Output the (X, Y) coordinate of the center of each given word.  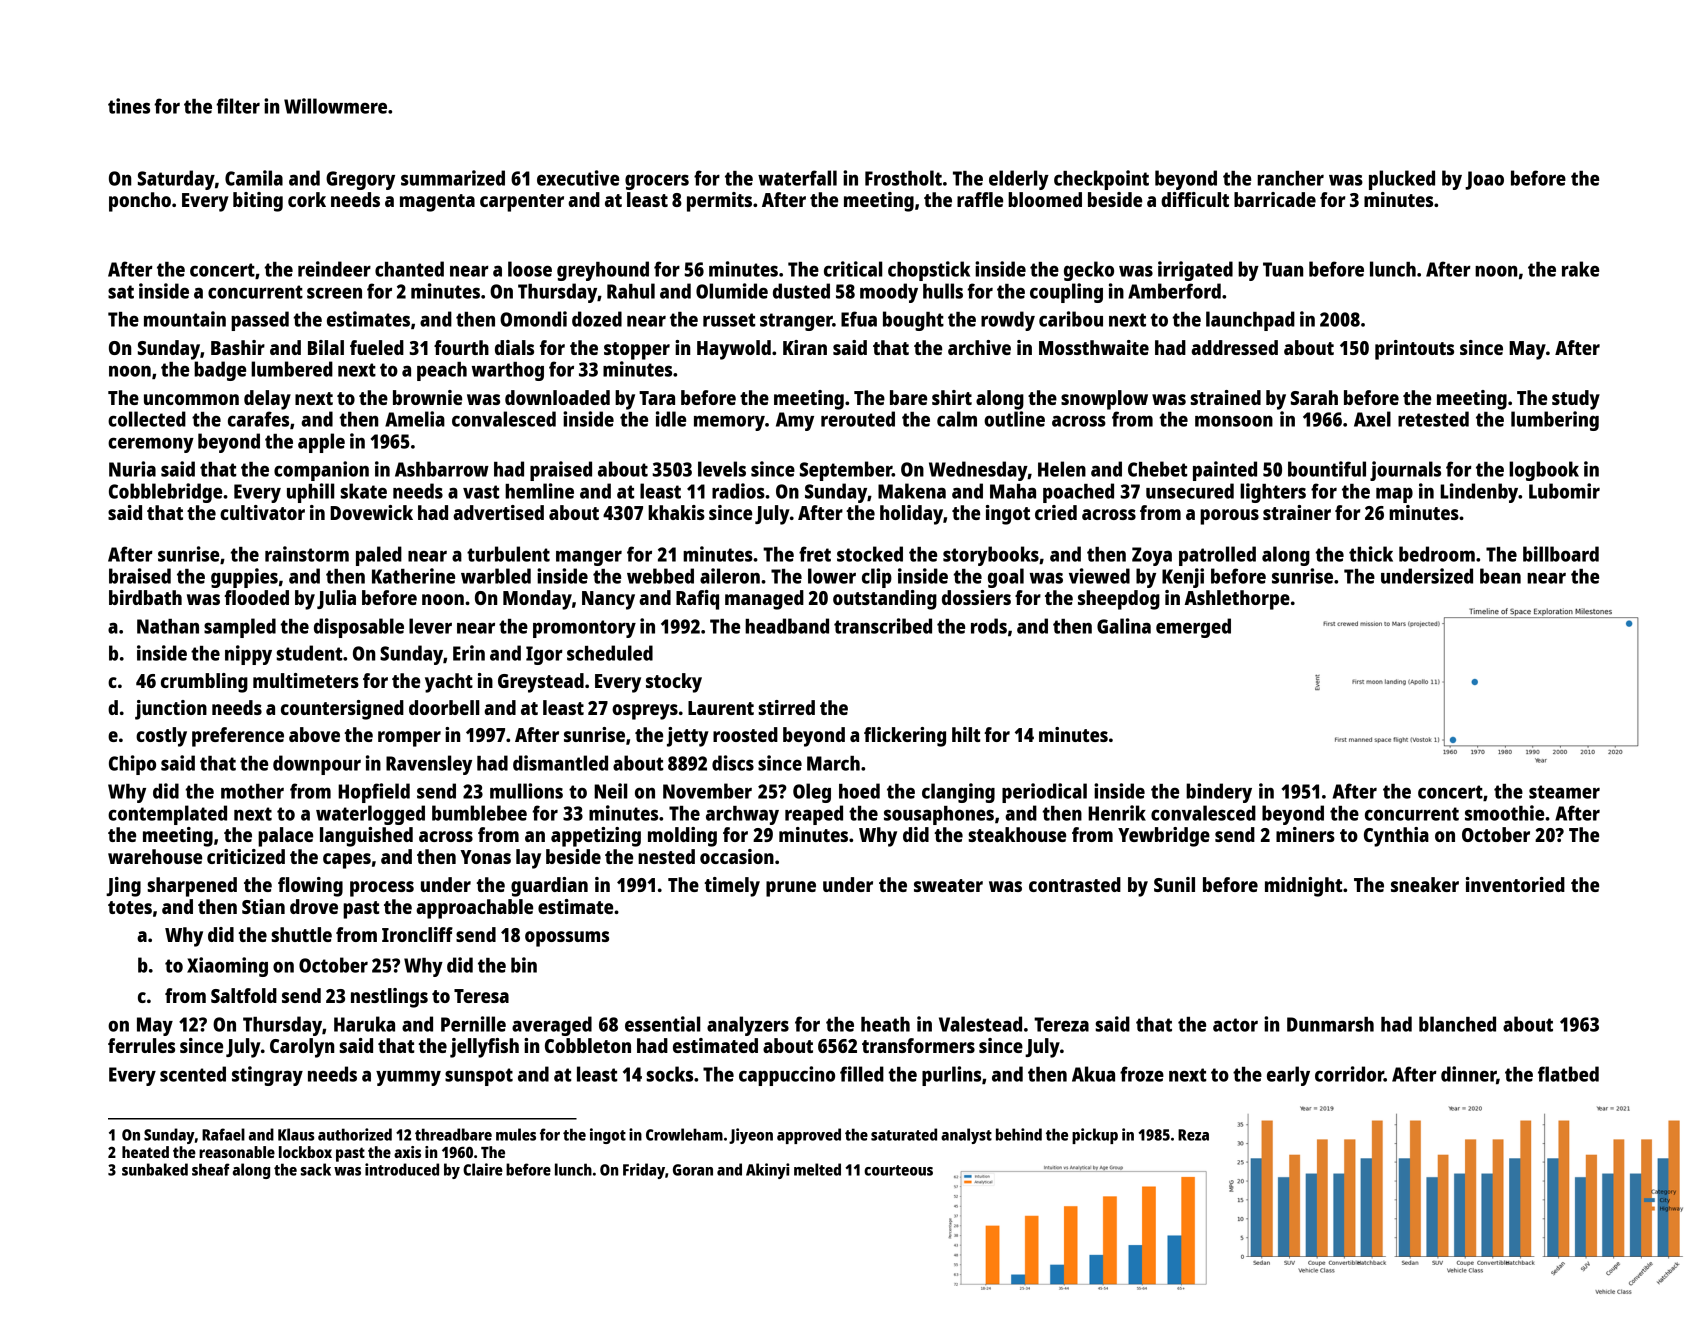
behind (1019, 1134)
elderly (1019, 180)
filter (238, 106)
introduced (402, 1169)
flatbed (1568, 1074)
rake (1580, 269)
